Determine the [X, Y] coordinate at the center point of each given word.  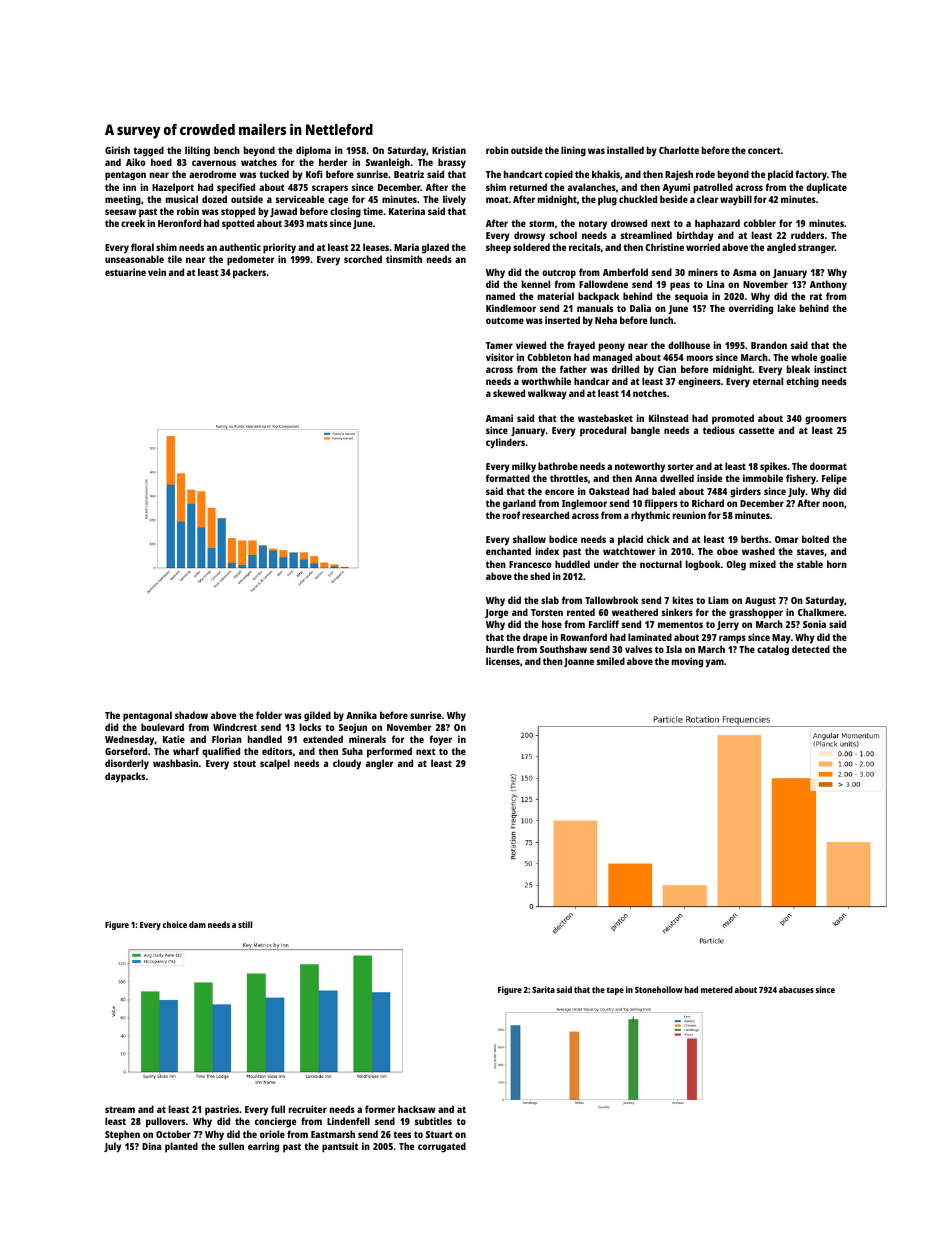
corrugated [442, 1147]
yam [715, 663]
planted [181, 1147]
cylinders [505, 443]
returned [528, 187]
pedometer [251, 260]
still [245, 924]
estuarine [125, 272]
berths [755, 539]
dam [197, 924]
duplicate [826, 188]
